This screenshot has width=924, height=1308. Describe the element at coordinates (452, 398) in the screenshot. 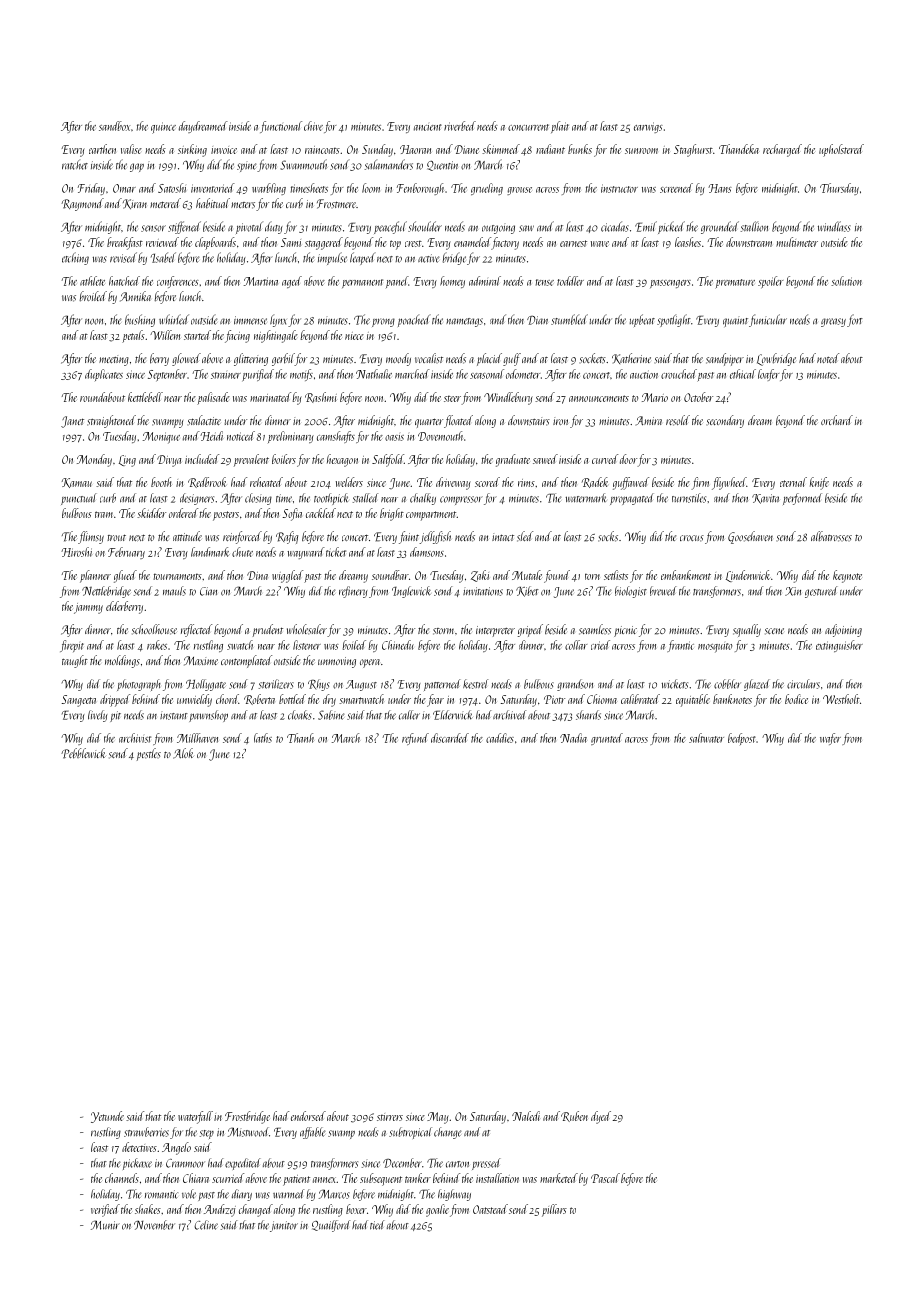

I see `steer` at that location.
